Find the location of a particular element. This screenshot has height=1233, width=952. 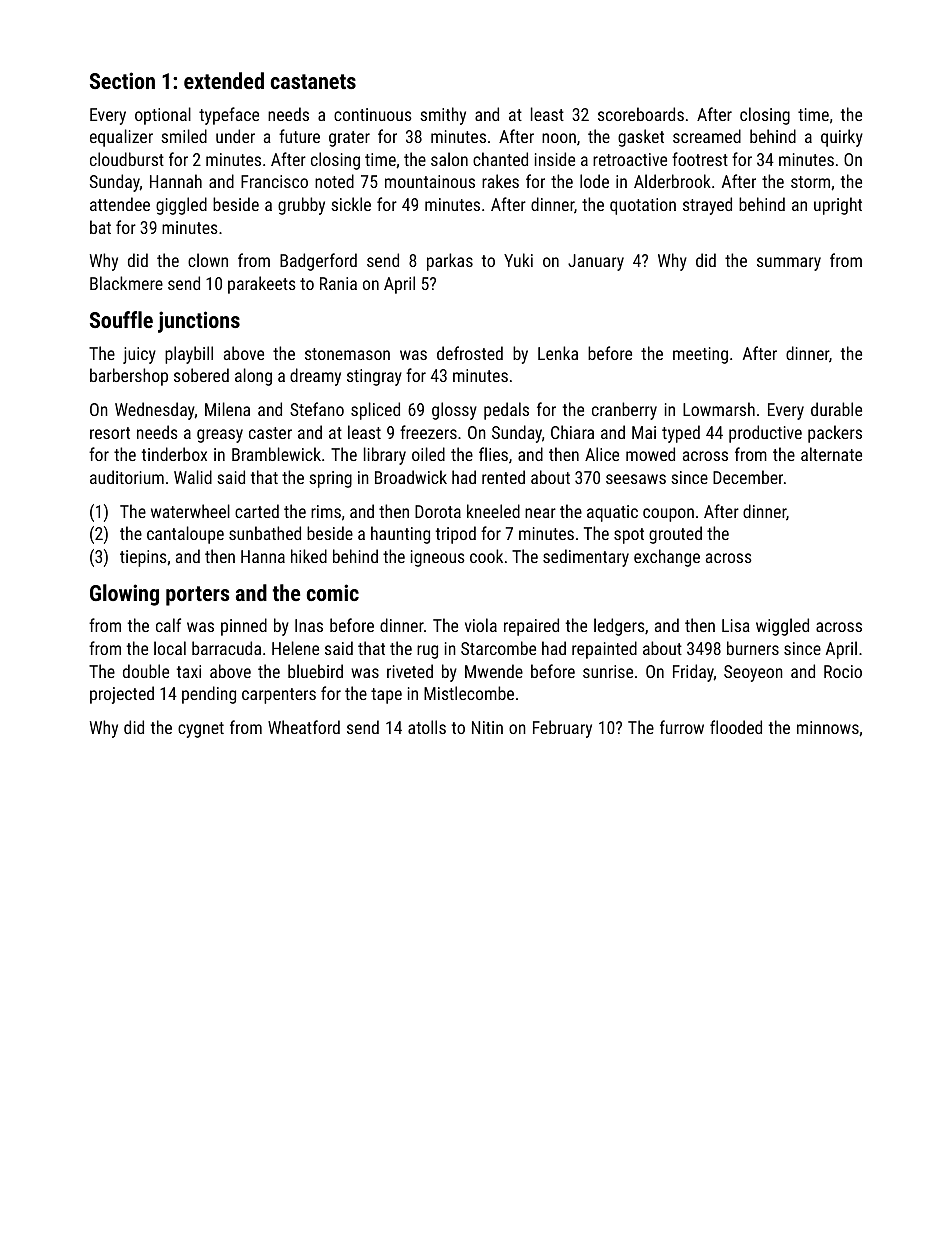

wiggled is located at coordinates (782, 627).
